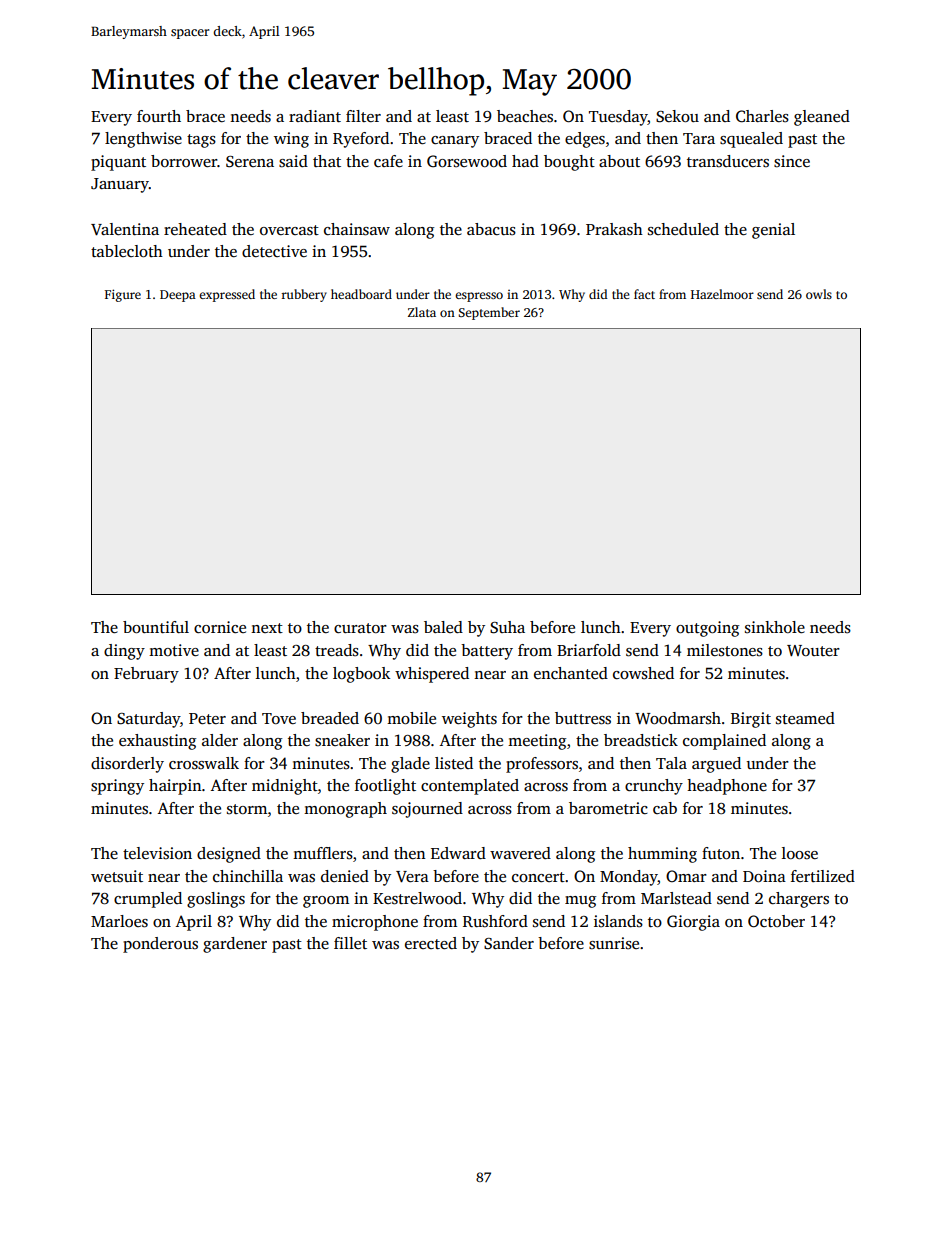 The image size is (952, 1233). I want to click on gardener, so click(235, 945).
